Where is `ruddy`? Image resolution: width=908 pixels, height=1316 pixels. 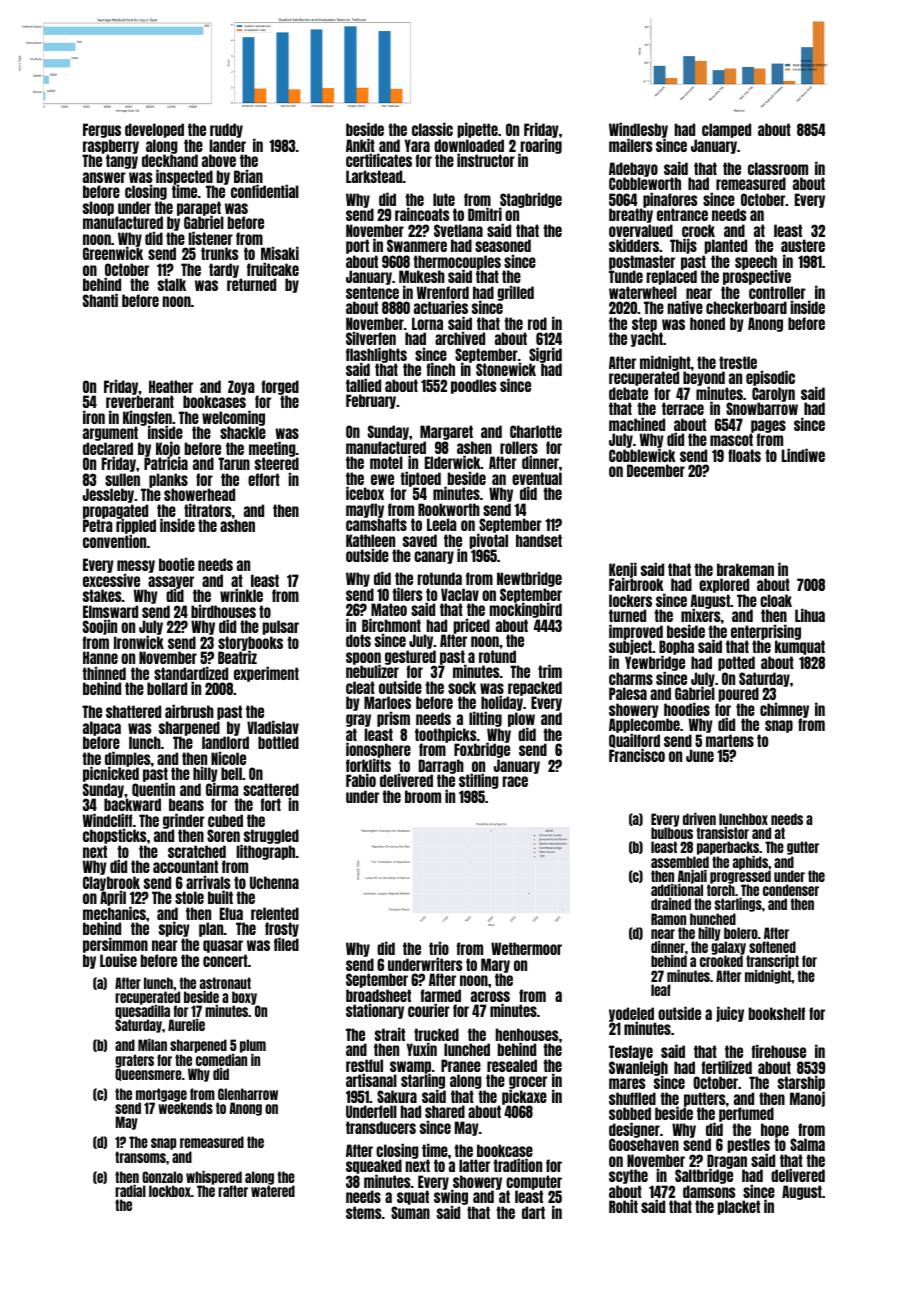
ruddy is located at coordinates (226, 130).
